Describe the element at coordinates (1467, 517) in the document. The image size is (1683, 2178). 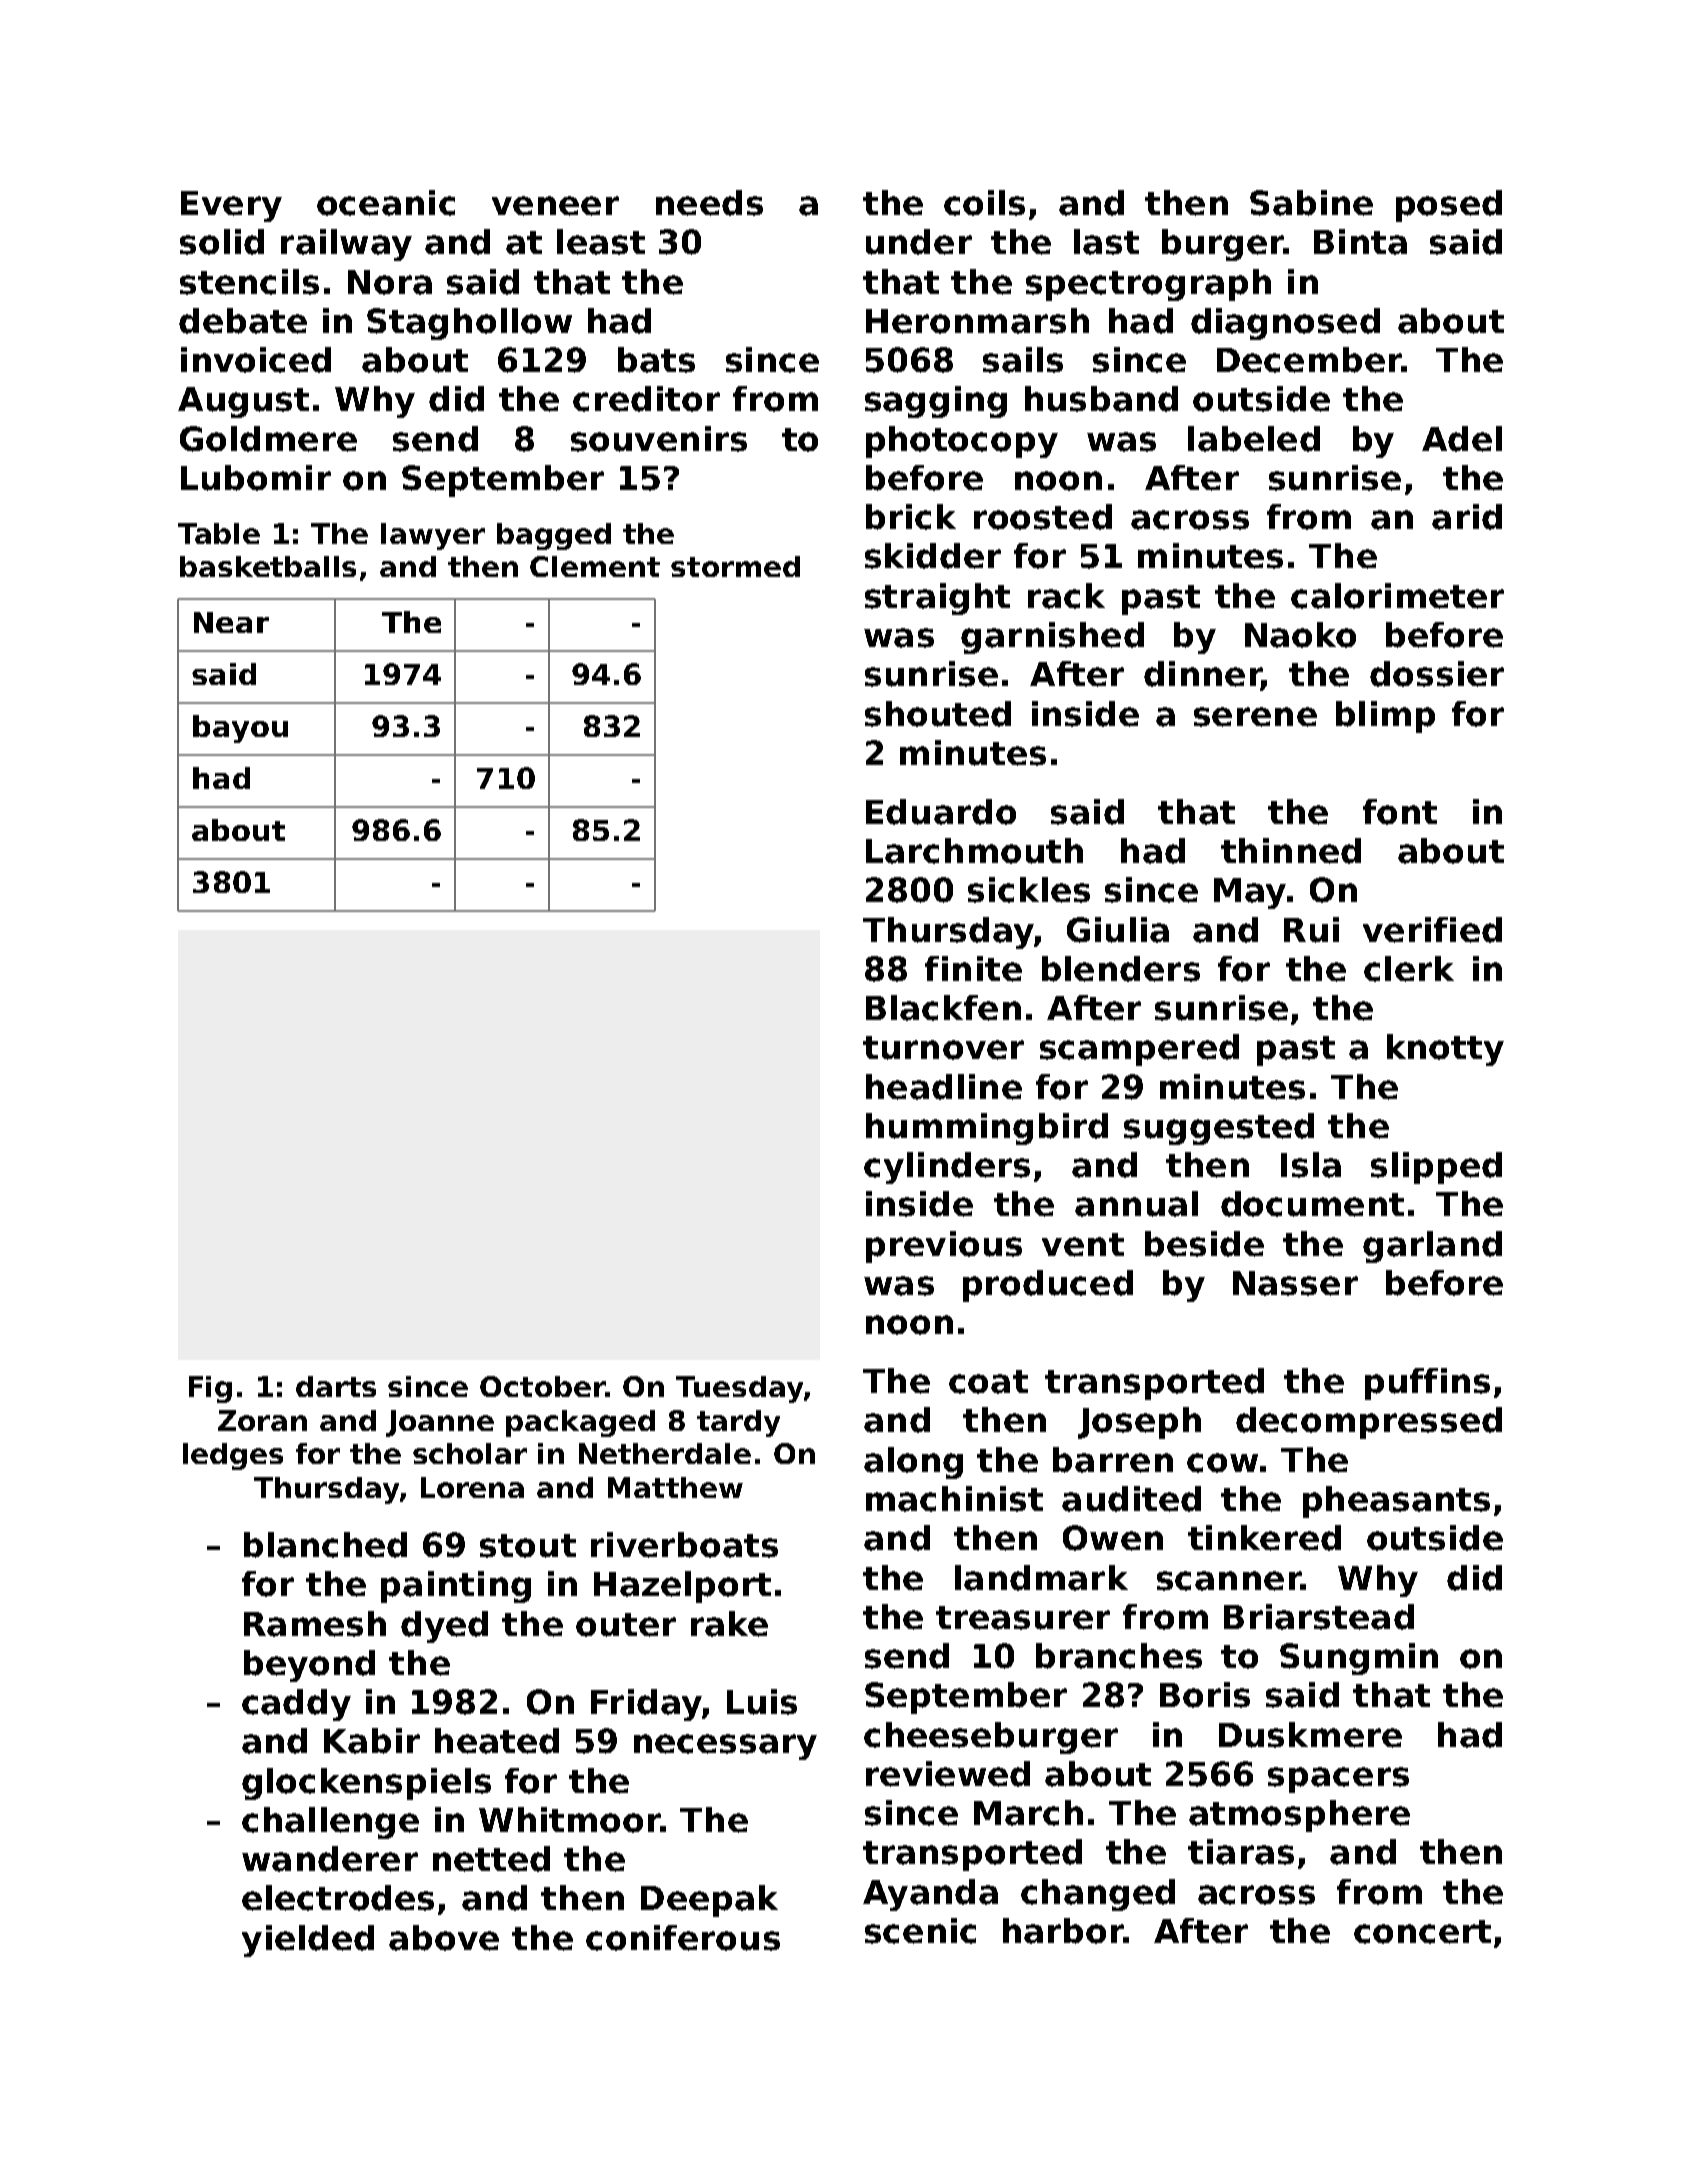
I see `arid` at that location.
